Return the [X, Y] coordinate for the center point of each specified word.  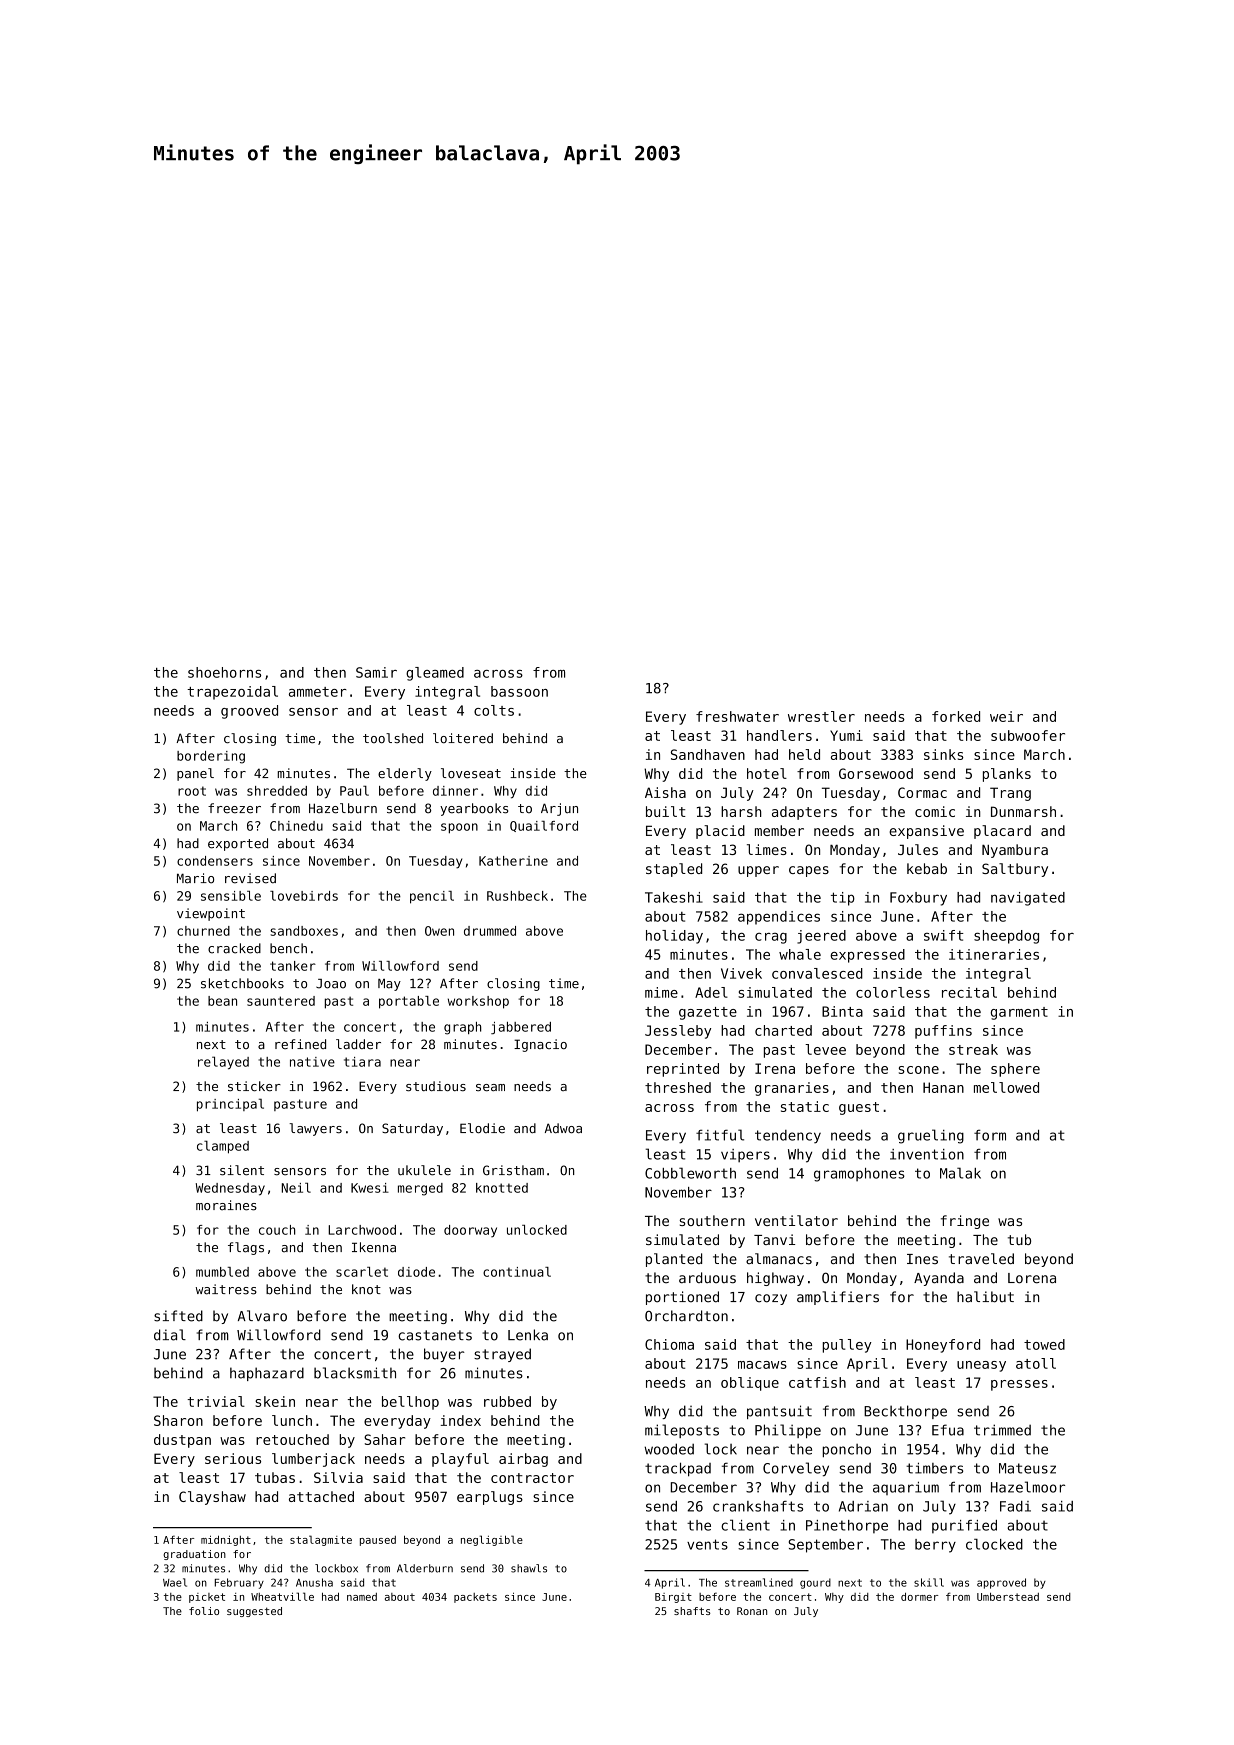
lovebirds [304, 896]
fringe [965, 1222]
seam [490, 1088]
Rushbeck [517, 896]
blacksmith [355, 1373]
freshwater [737, 716]
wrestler [821, 716]
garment [1019, 1013]
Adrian [863, 1506]
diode [416, 1272]
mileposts [682, 1431]
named [362, 1597]
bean [222, 1001]
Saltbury [1015, 870]
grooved [249, 712]
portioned [682, 1298]
